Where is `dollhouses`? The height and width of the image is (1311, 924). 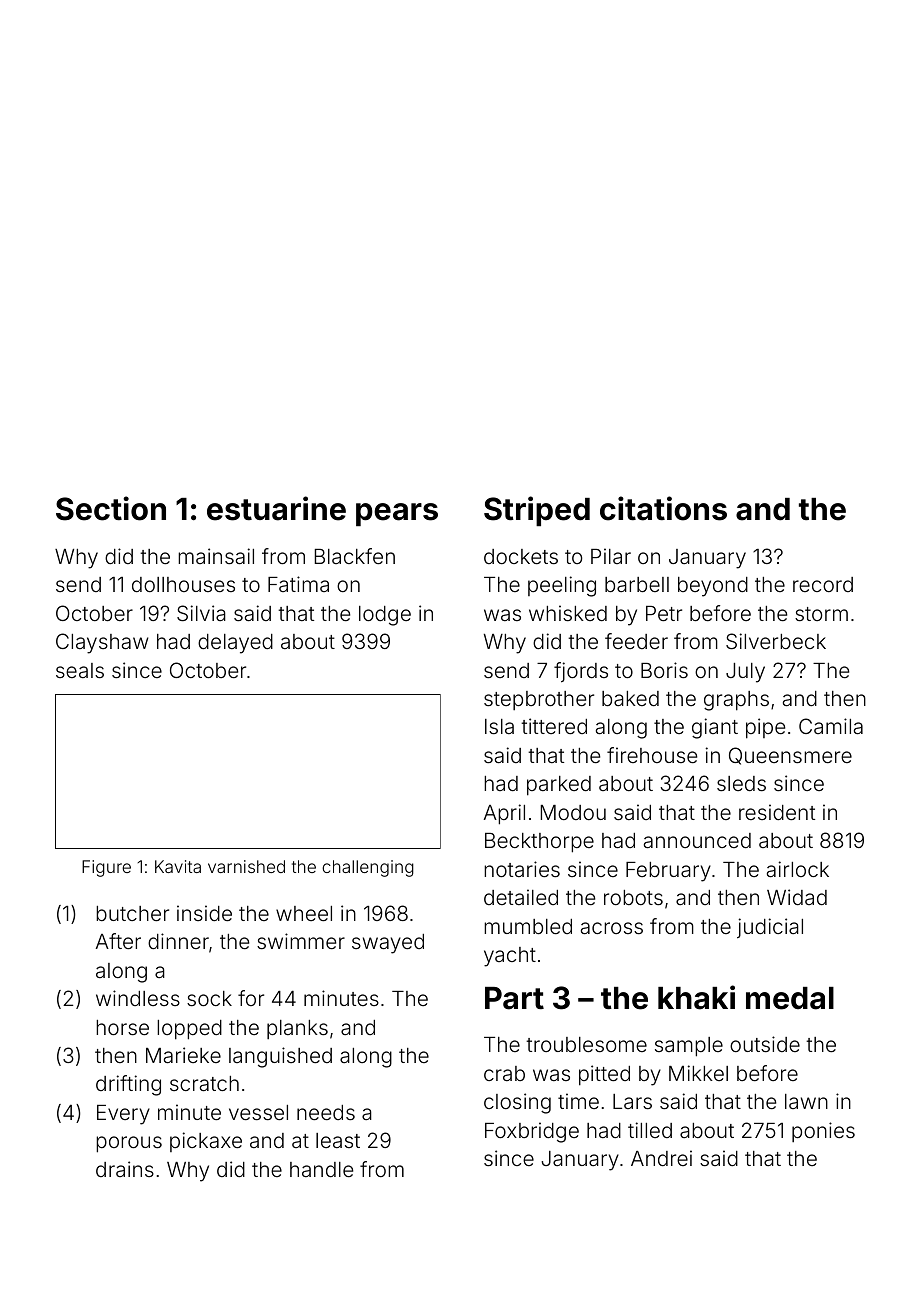 dollhouses is located at coordinates (183, 584).
